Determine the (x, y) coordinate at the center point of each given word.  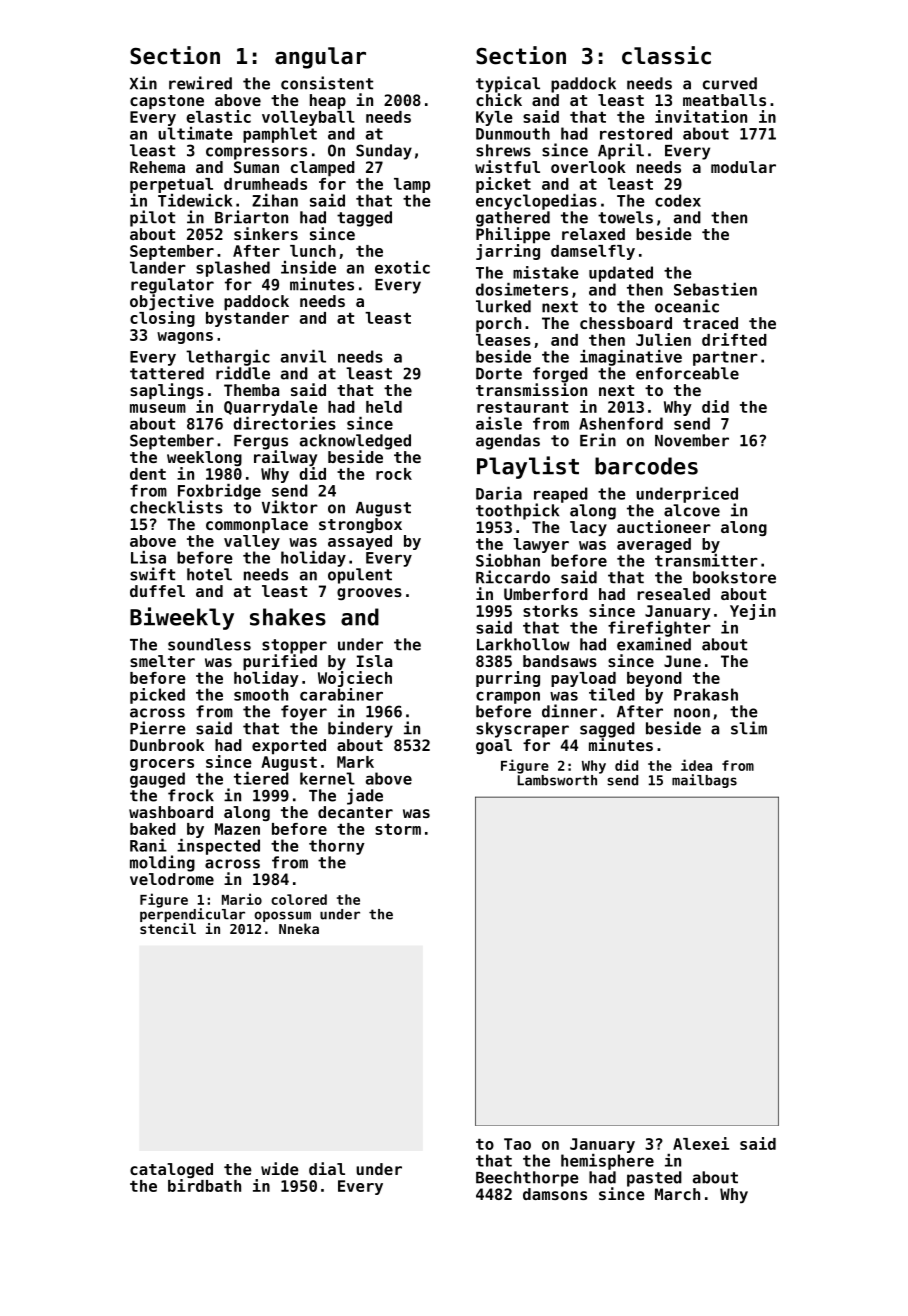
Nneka (299, 928)
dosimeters (522, 289)
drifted (734, 339)
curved (730, 83)
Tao (517, 1144)
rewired (200, 83)
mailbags (704, 781)
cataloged (171, 1170)
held (384, 407)
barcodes (646, 466)
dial (327, 1168)
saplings (167, 391)
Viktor (290, 507)
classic (666, 55)
